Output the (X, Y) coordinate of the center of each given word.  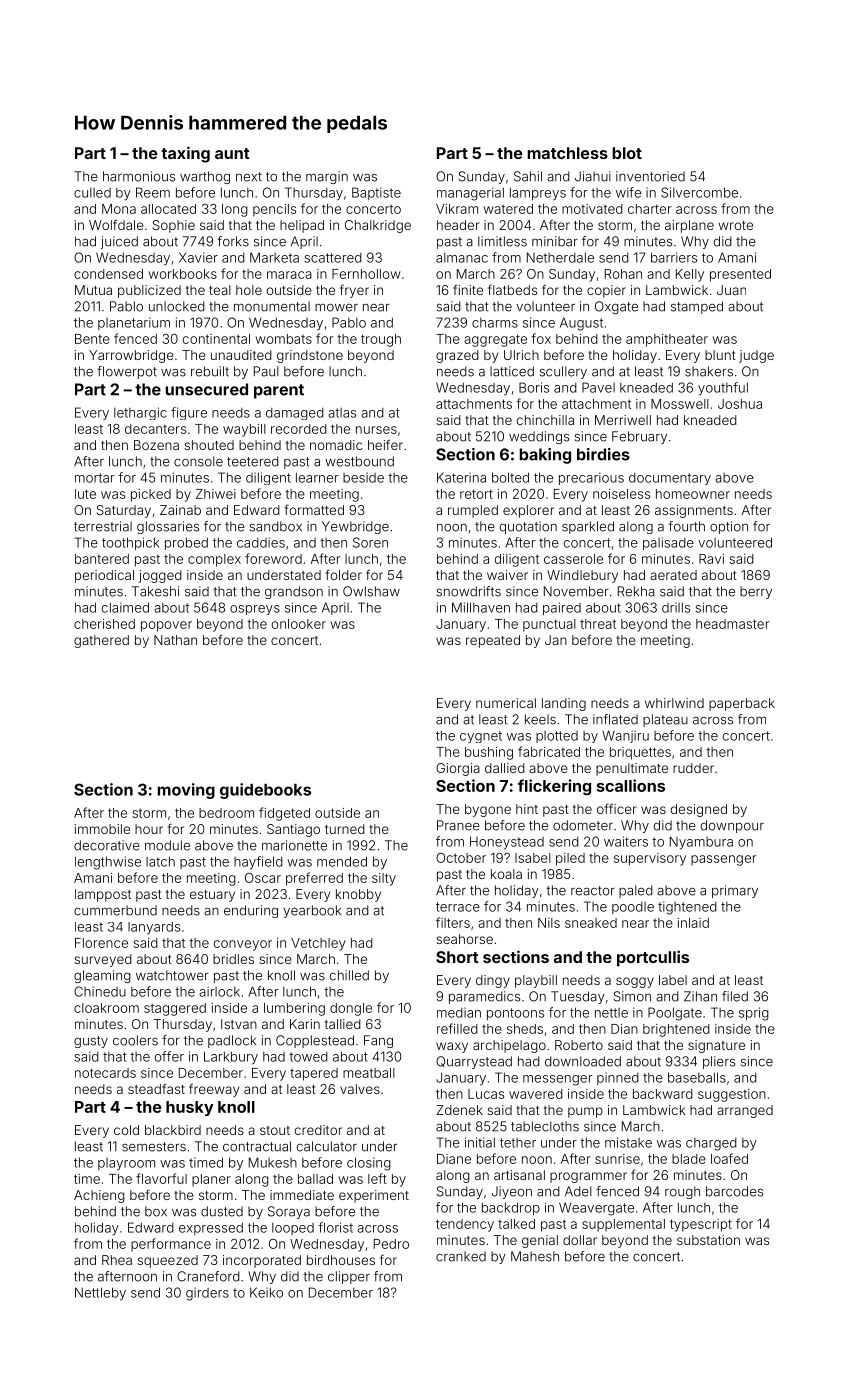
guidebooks (265, 791)
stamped (697, 307)
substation (708, 1240)
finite (468, 289)
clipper (349, 1277)
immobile (102, 829)
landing (564, 704)
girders (207, 1294)
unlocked (177, 306)
